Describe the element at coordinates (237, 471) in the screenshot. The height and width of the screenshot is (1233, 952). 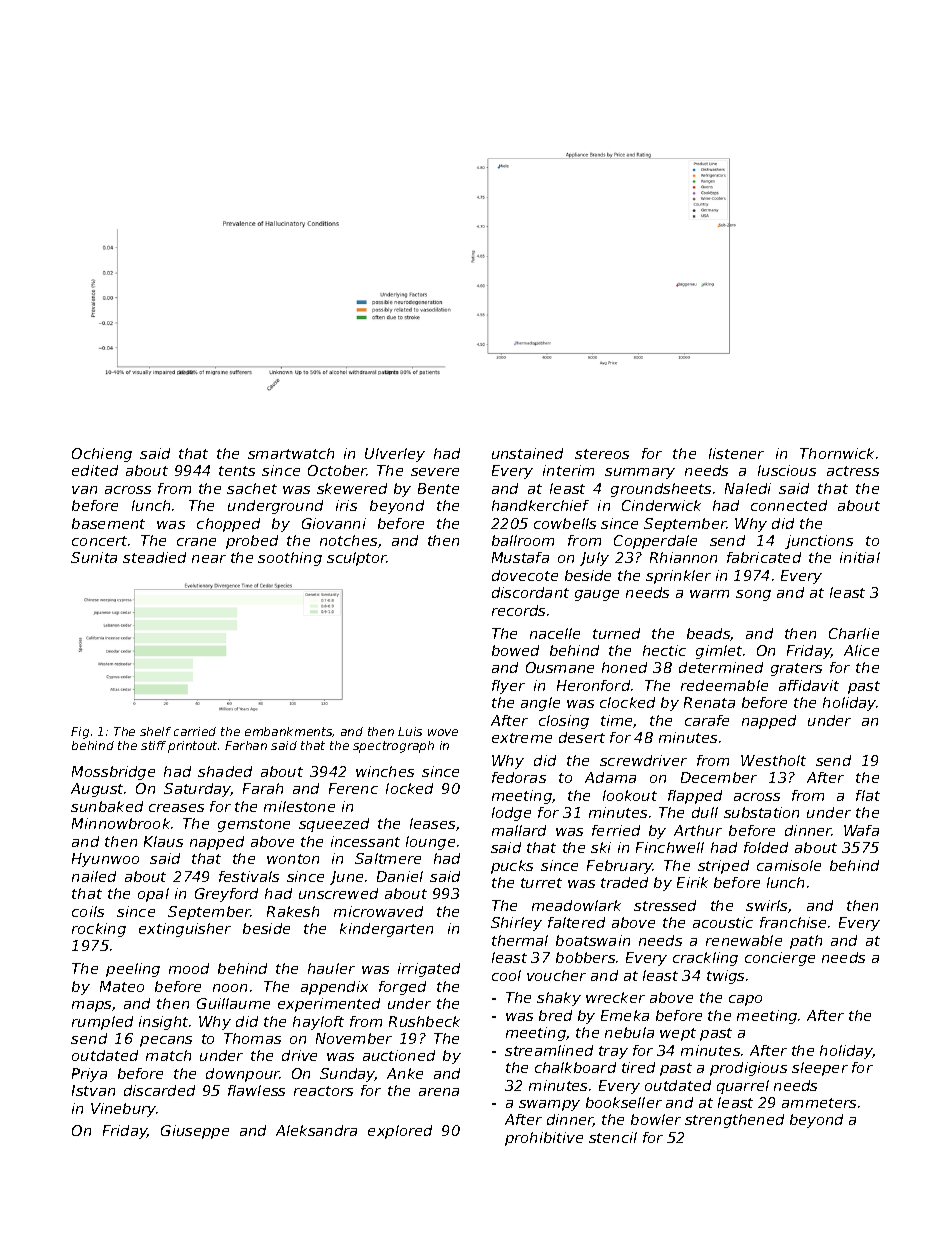
I see `tents` at that location.
